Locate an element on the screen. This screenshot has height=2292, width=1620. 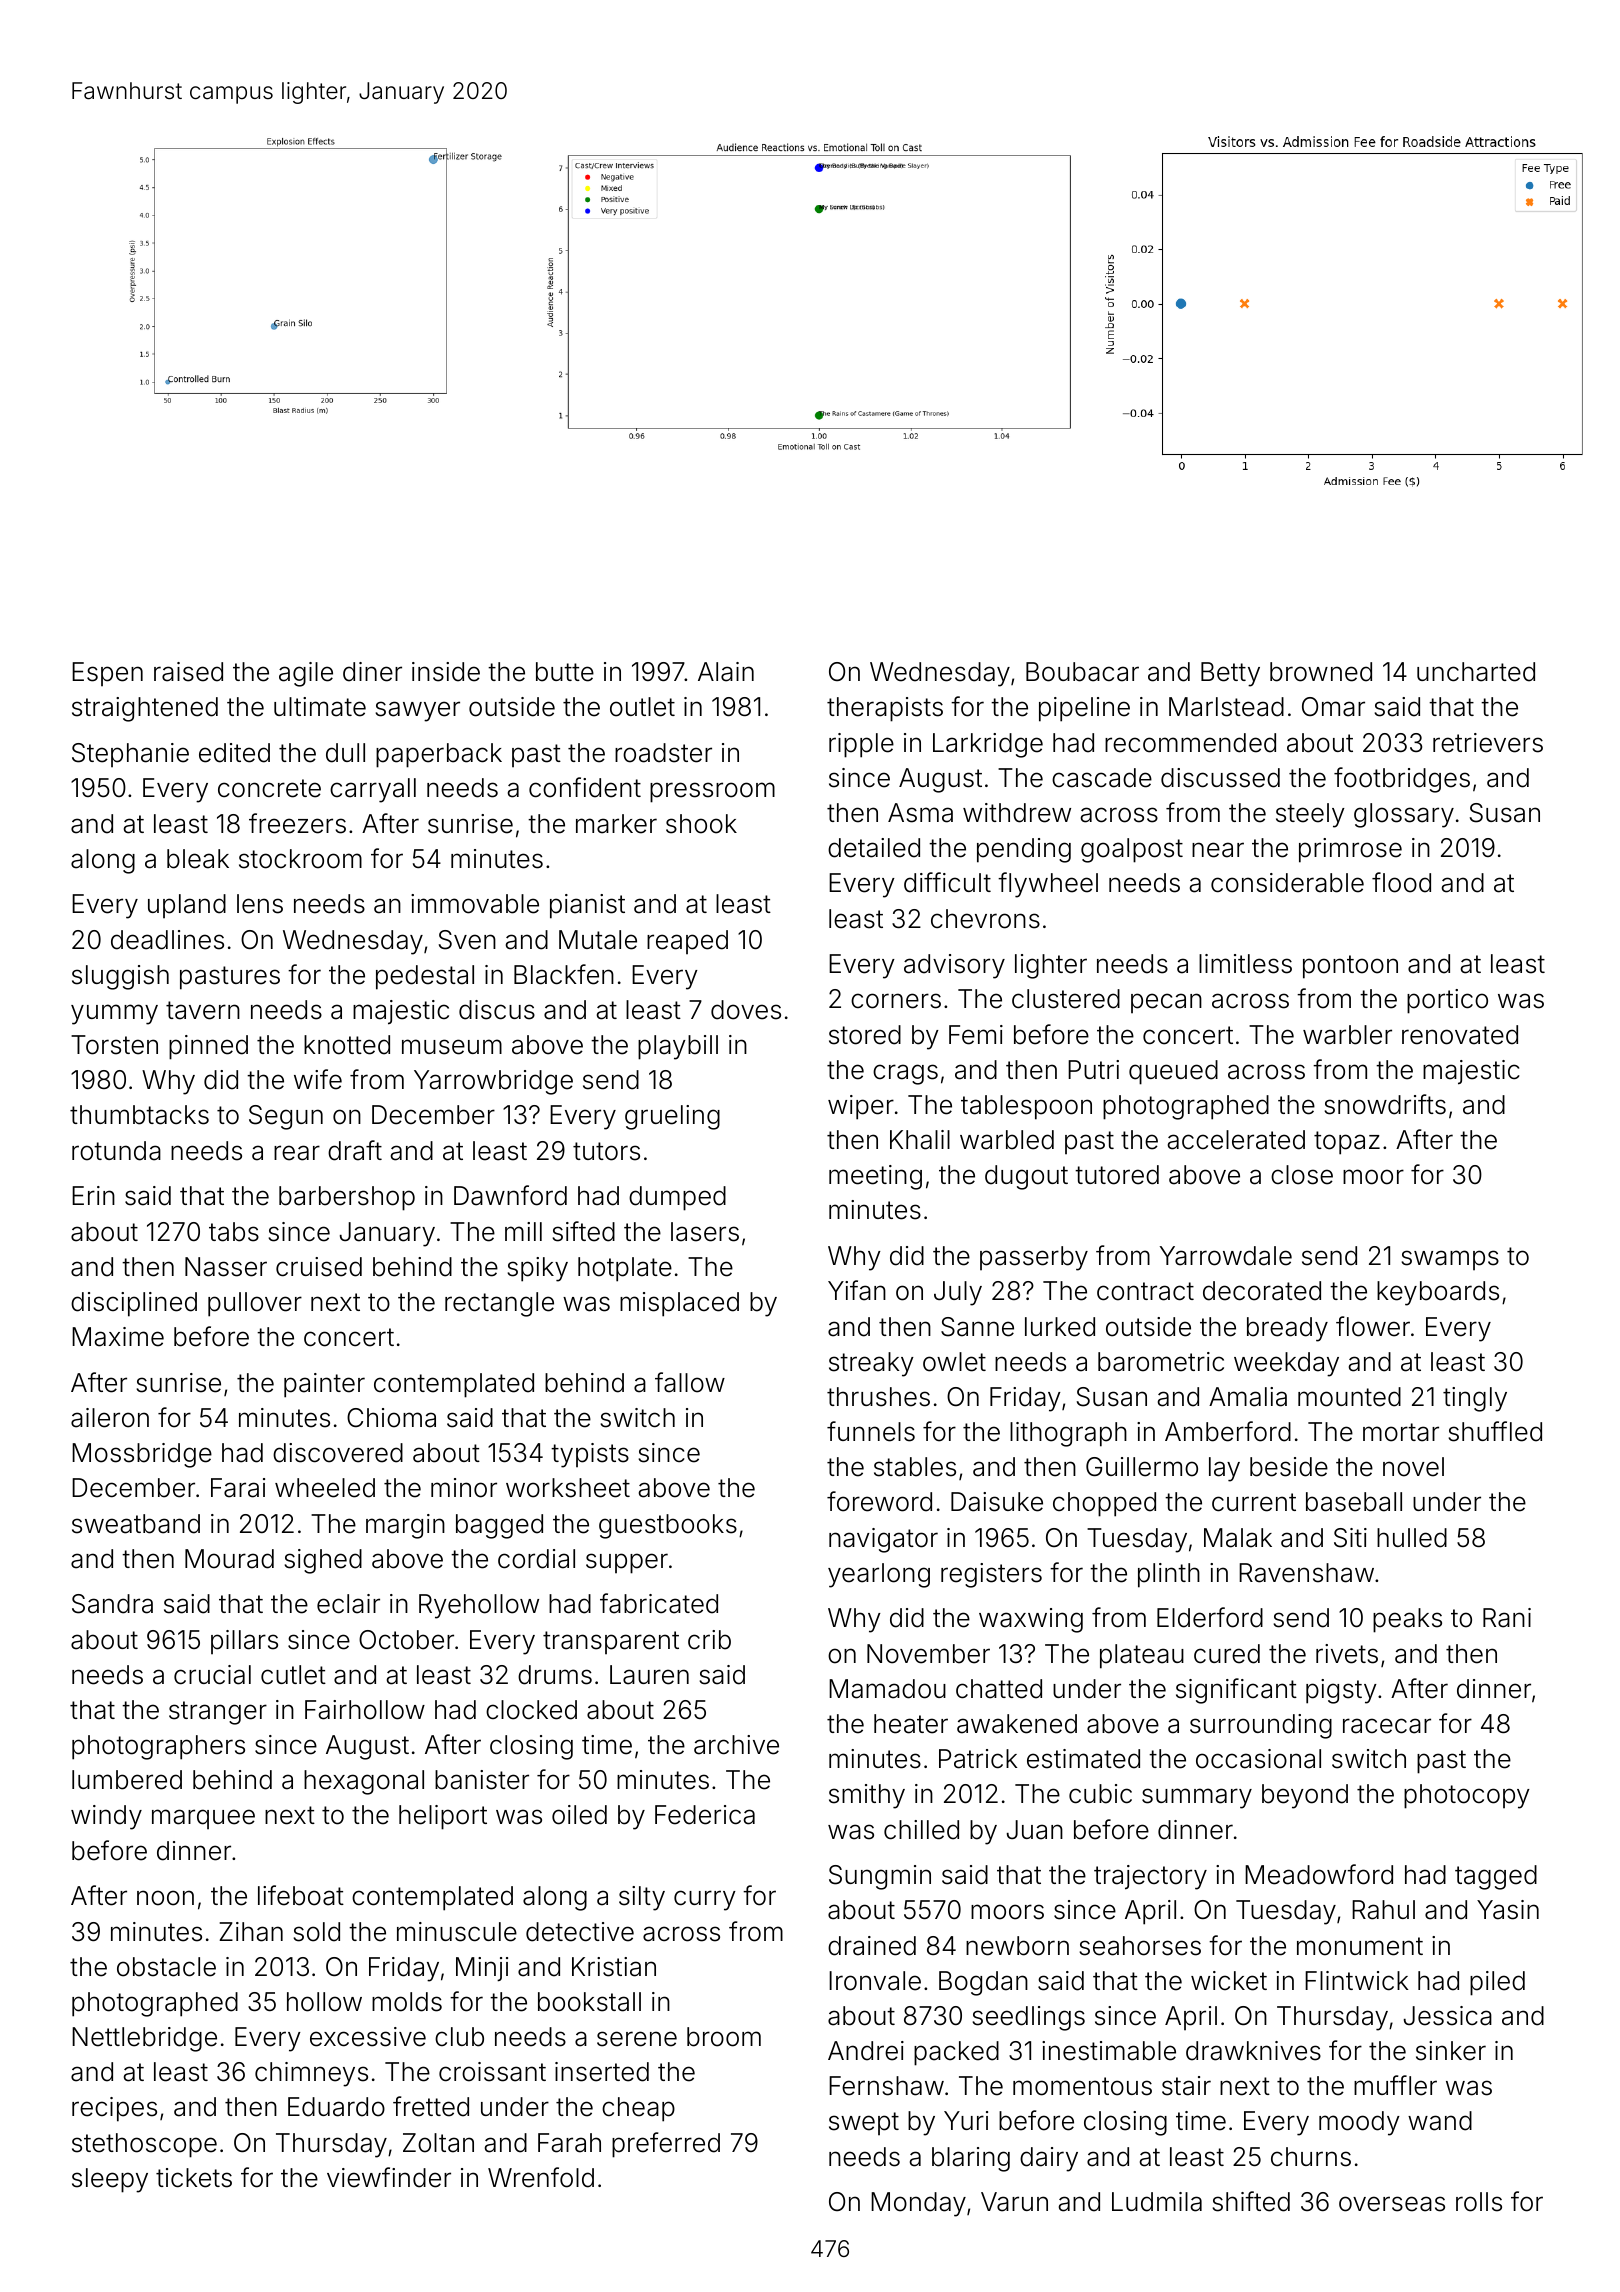
Asma is located at coordinates (920, 813).
